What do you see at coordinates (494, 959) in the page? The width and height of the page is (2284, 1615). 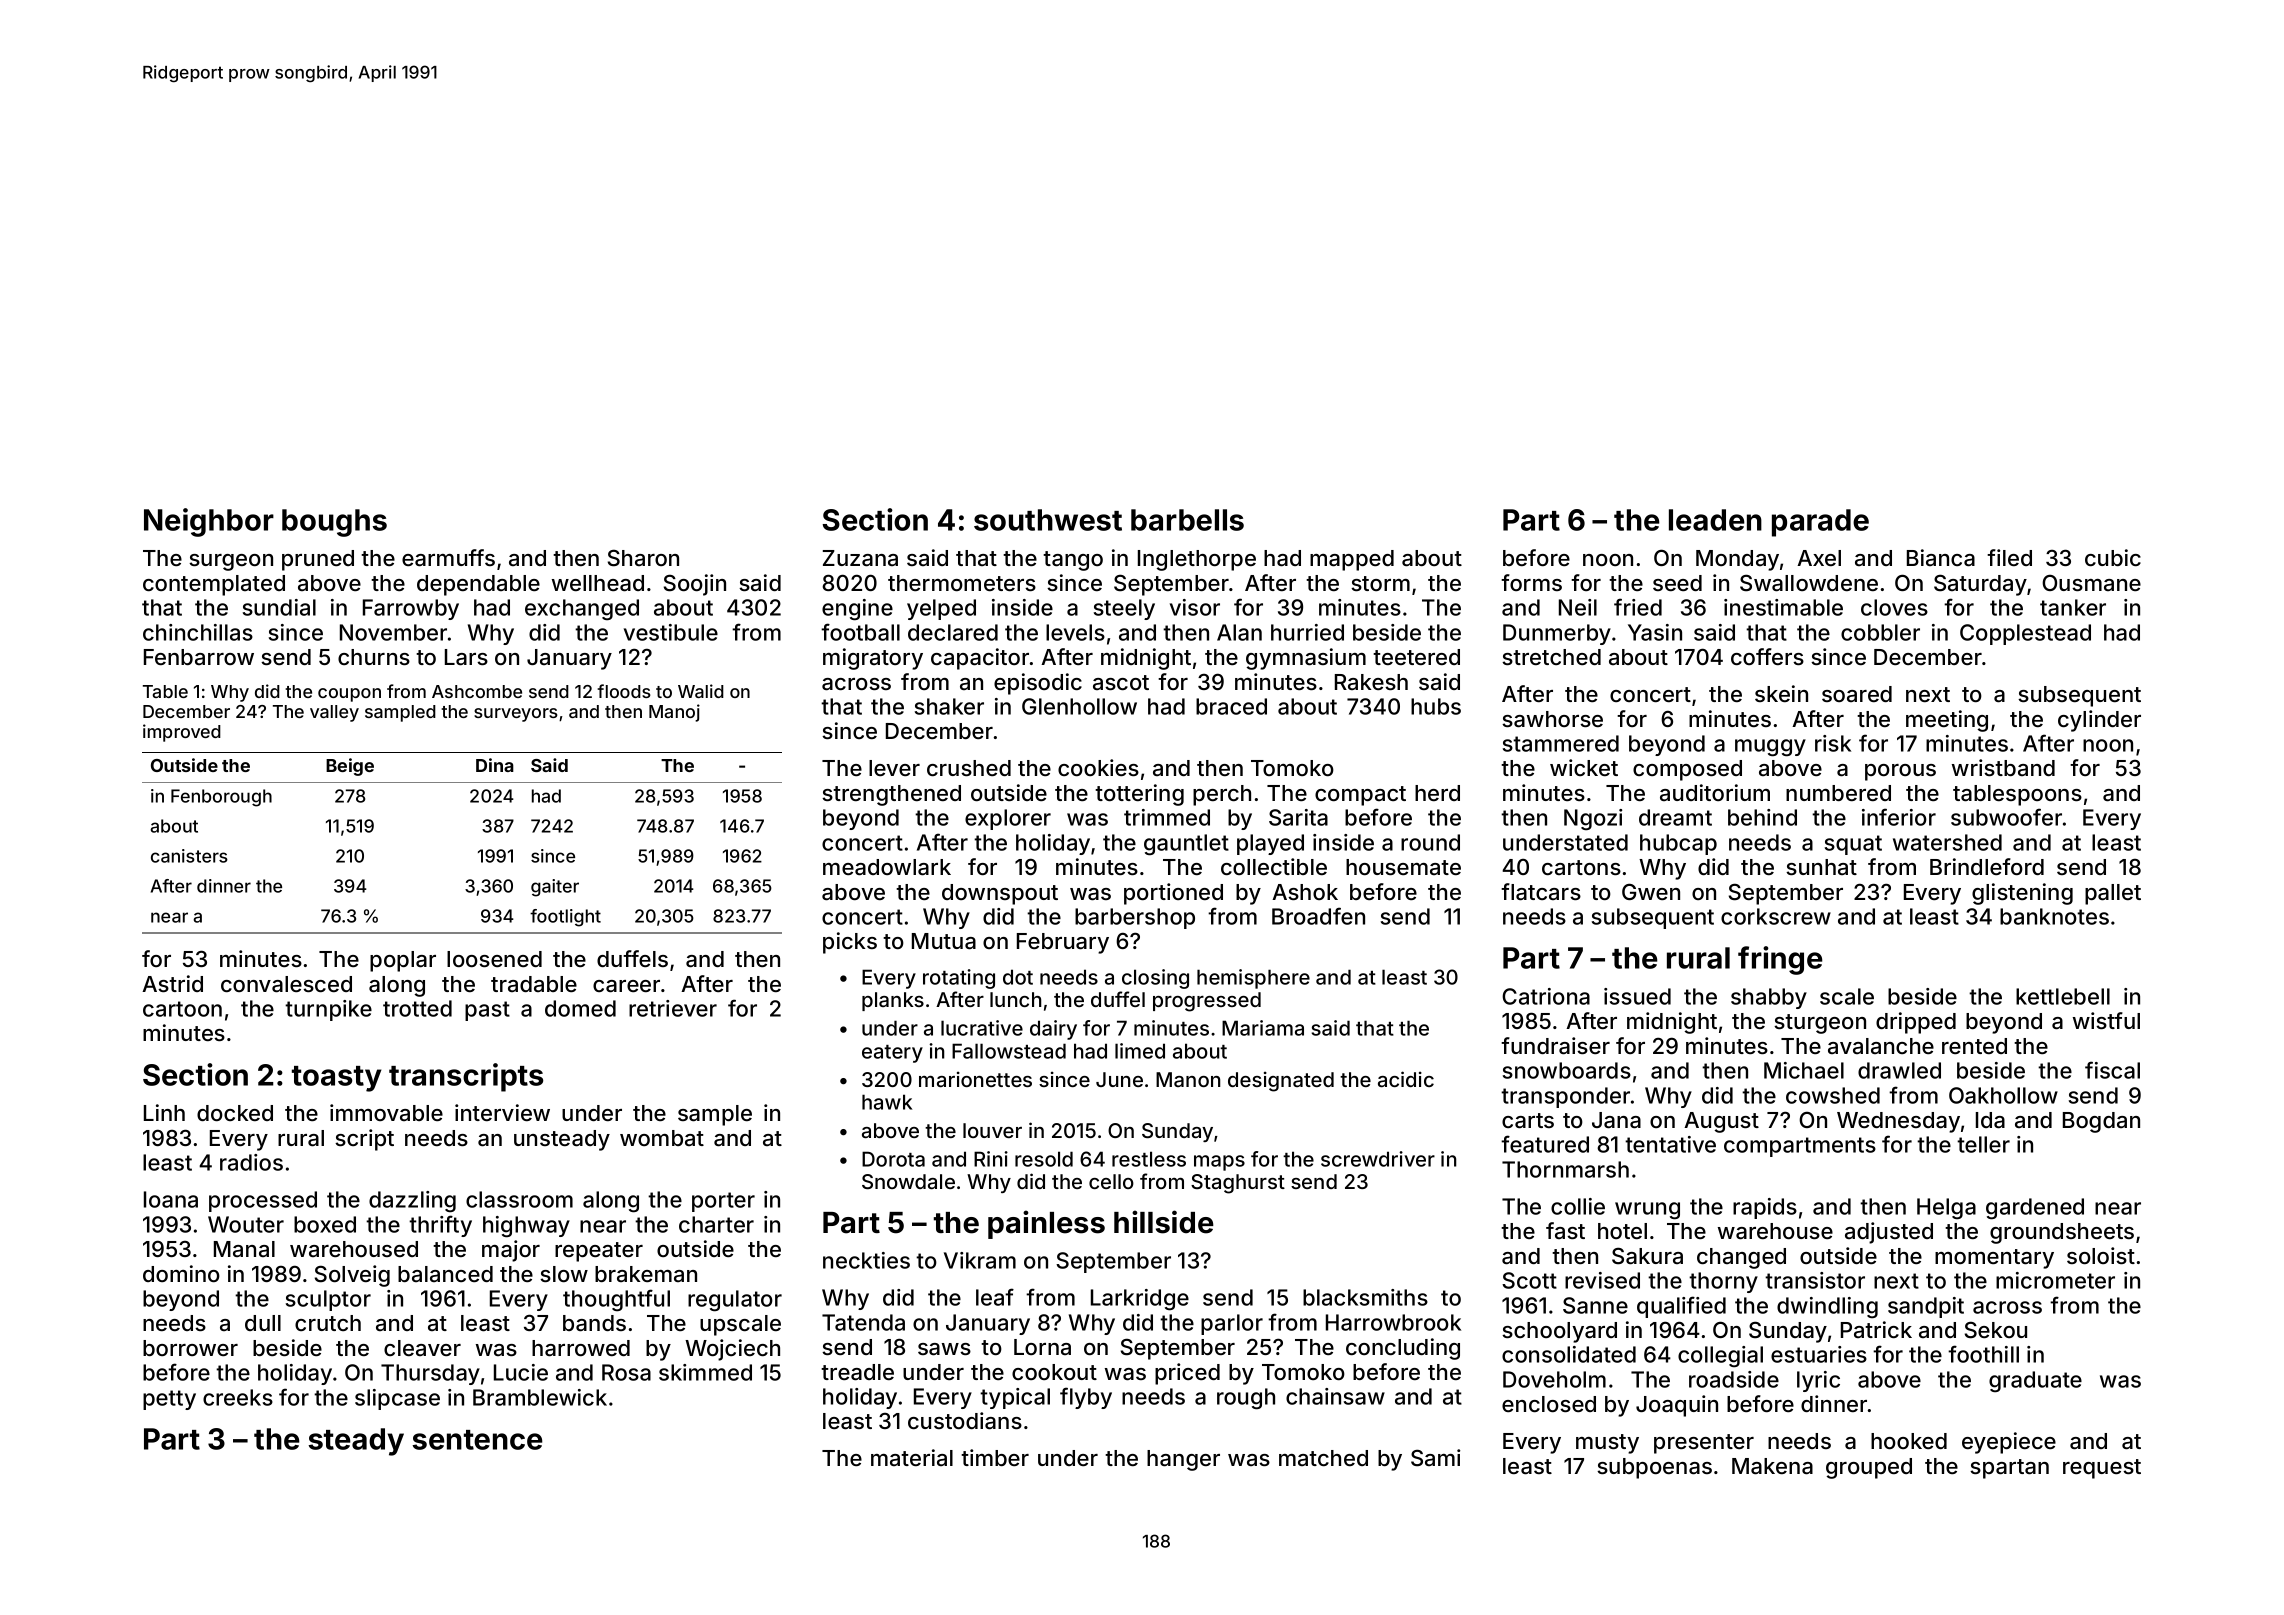 I see `loosened` at bounding box center [494, 959].
